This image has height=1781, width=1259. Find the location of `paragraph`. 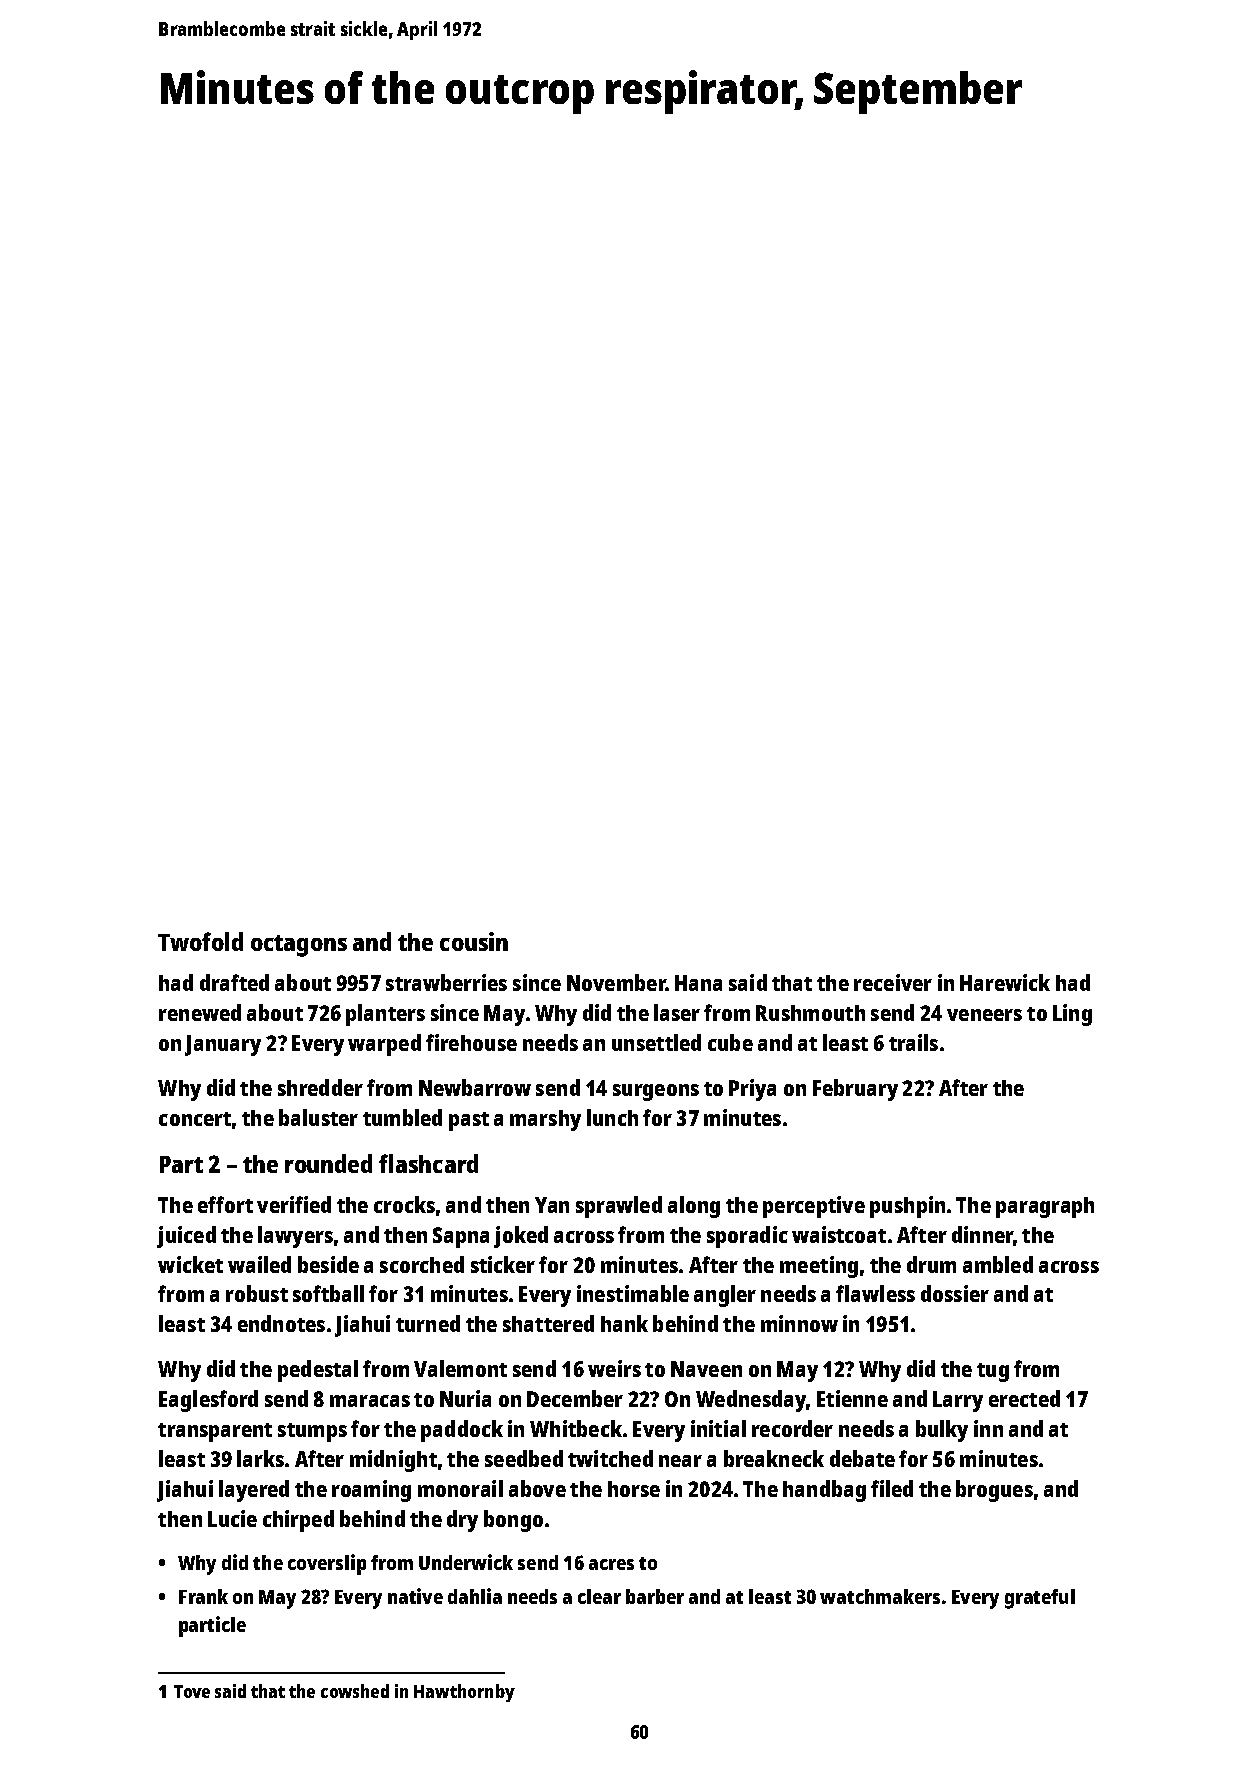

paragraph is located at coordinates (1045, 1207).
